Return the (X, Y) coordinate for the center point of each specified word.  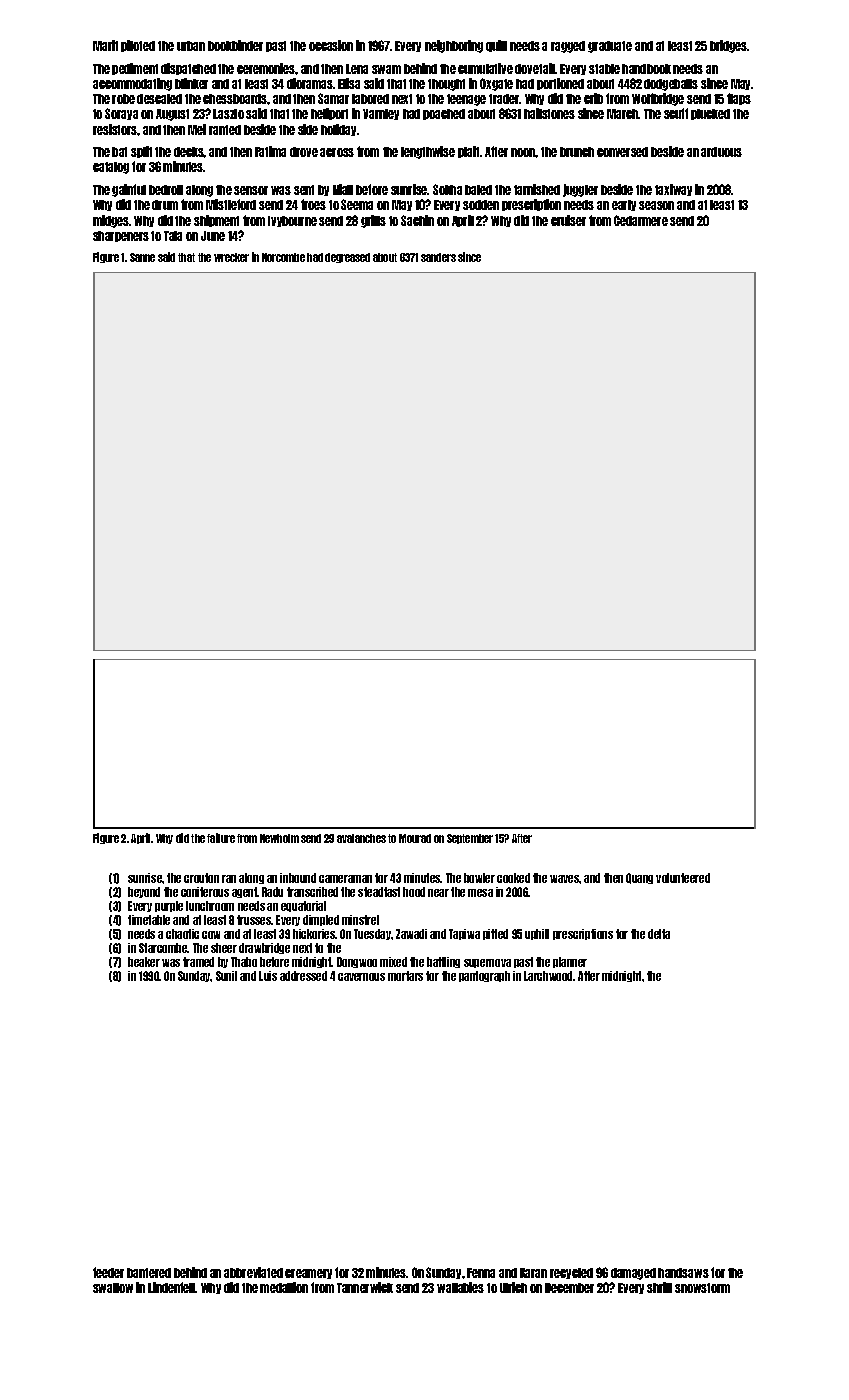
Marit (105, 45)
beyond (144, 892)
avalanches (361, 838)
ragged (568, 47)
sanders (438, 257)
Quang (639, 878)
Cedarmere (641, 220)
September (470, 839)
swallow (113, 1288)
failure (221, 838)
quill (496, 46)
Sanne (142, 257)
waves (565, 879)
